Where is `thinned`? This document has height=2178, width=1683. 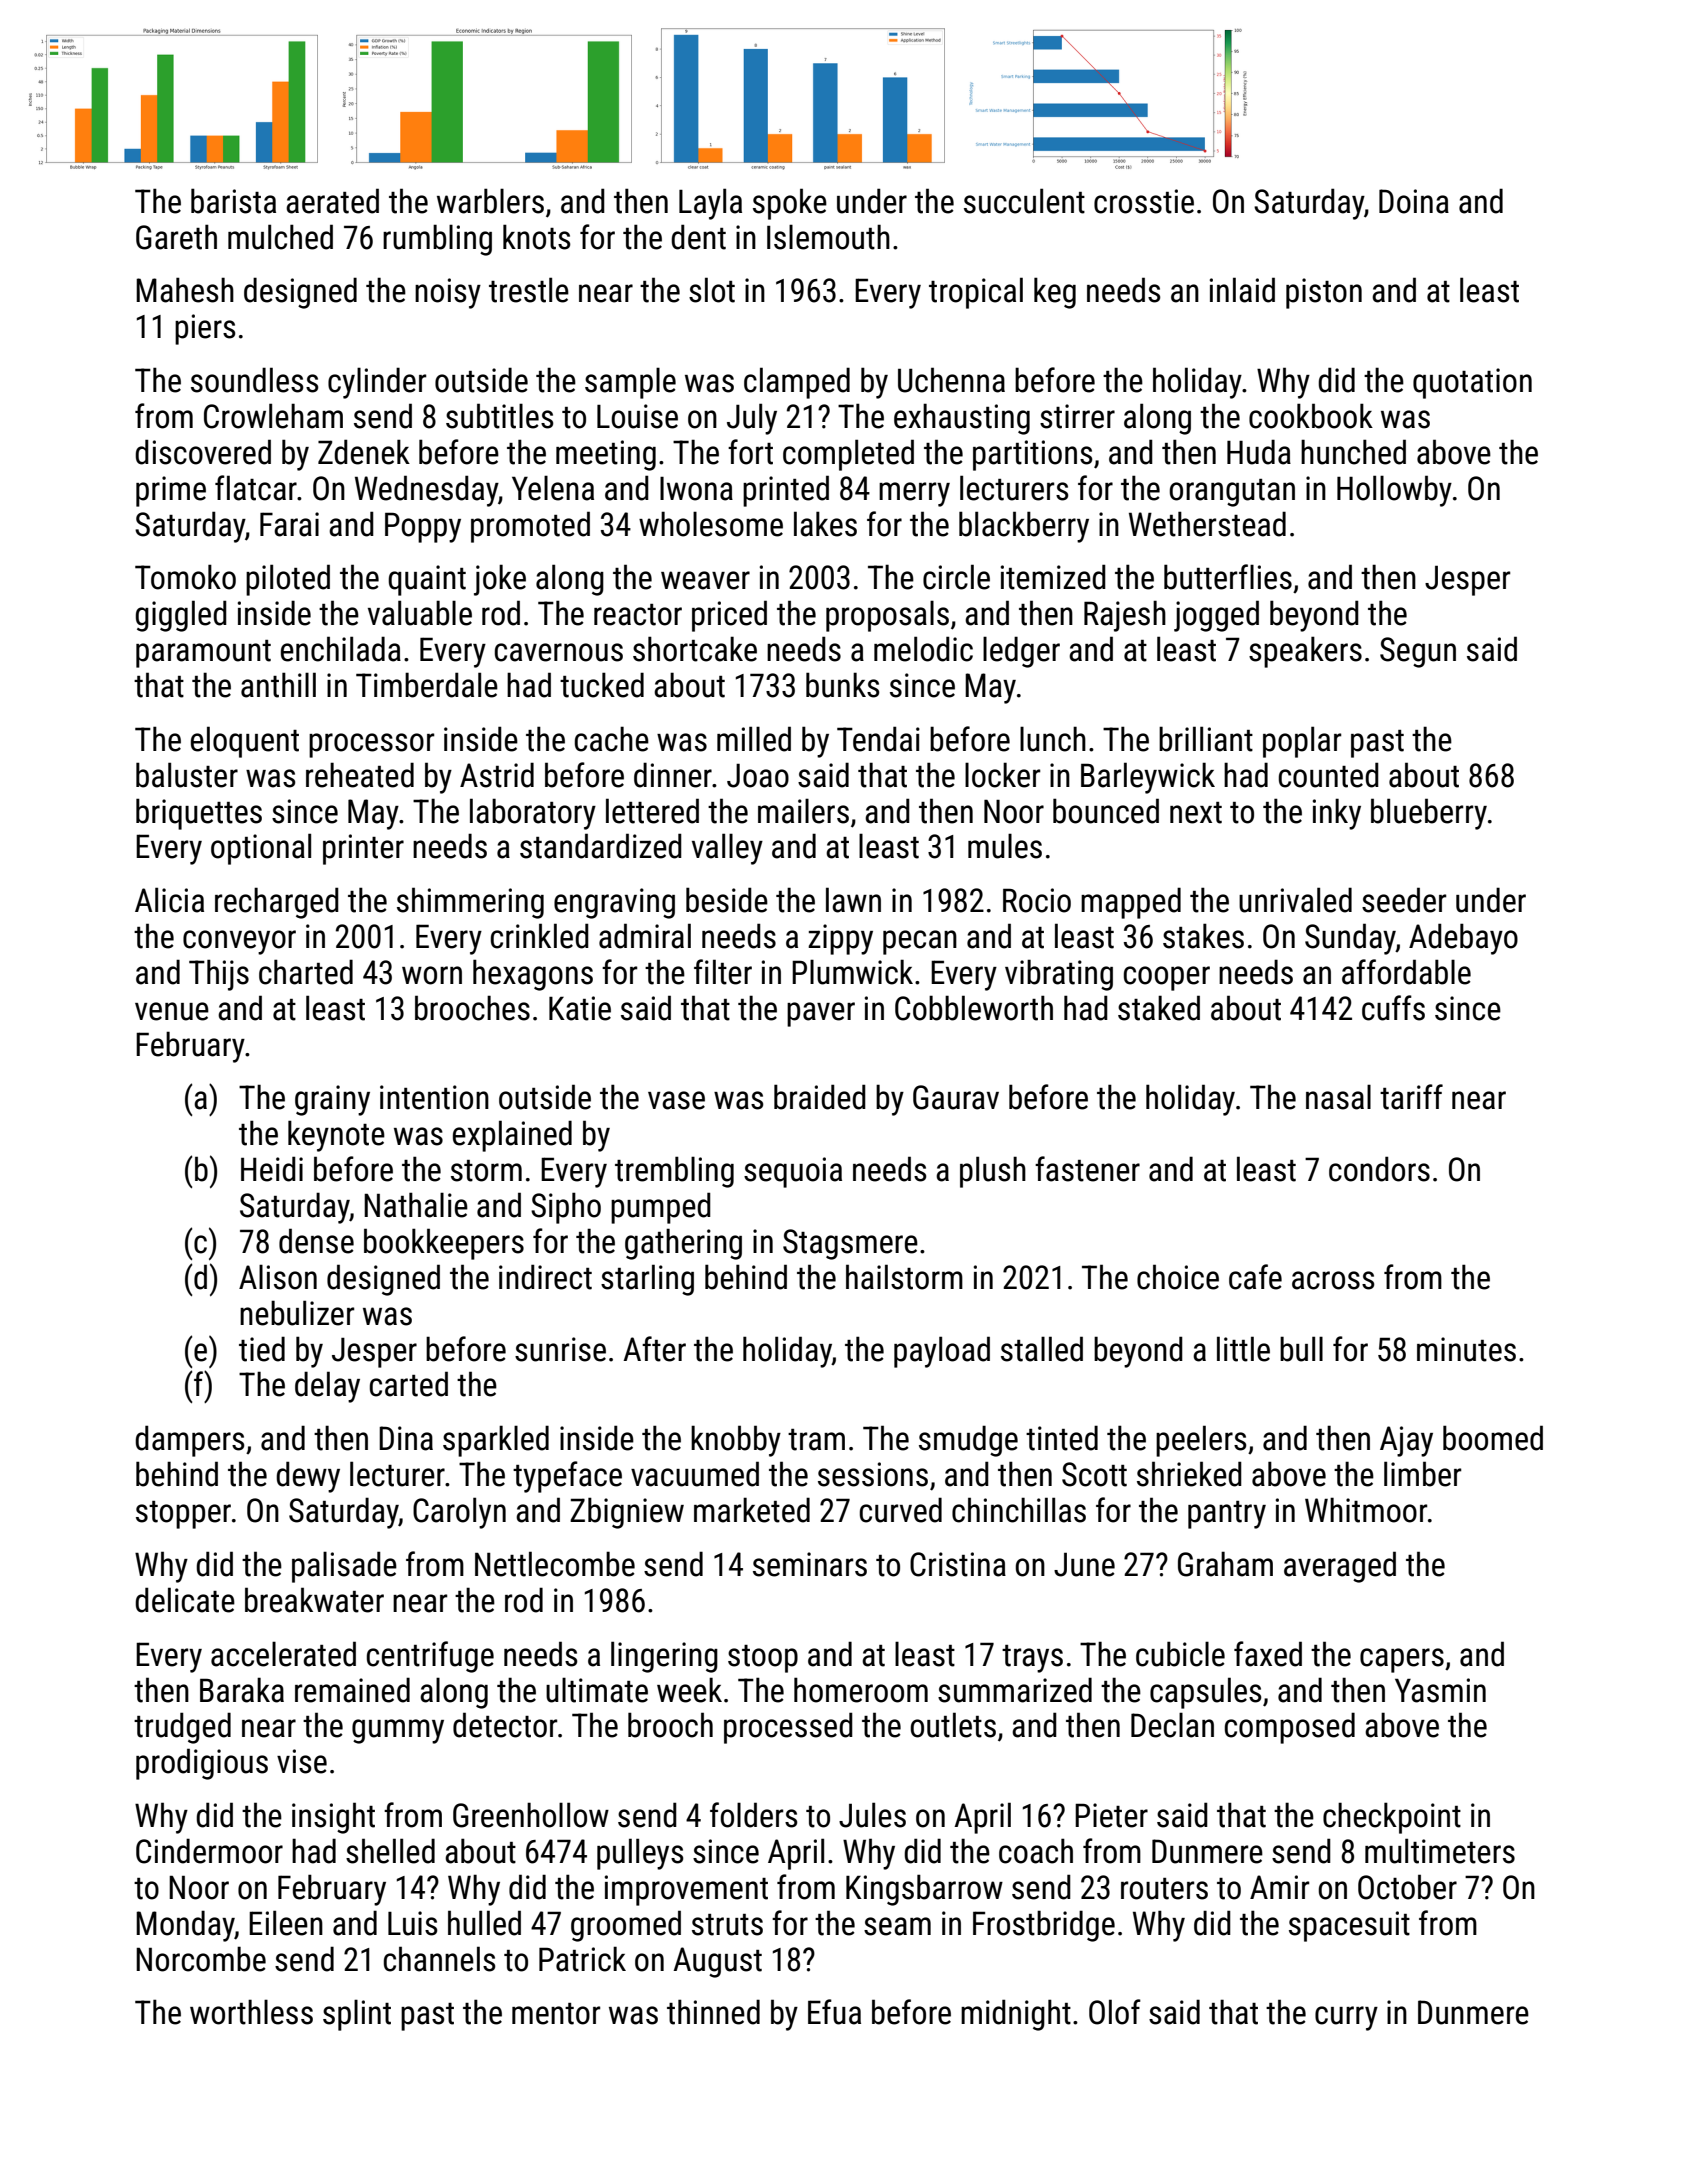 thinned is located at coordinates (713, 2012).
